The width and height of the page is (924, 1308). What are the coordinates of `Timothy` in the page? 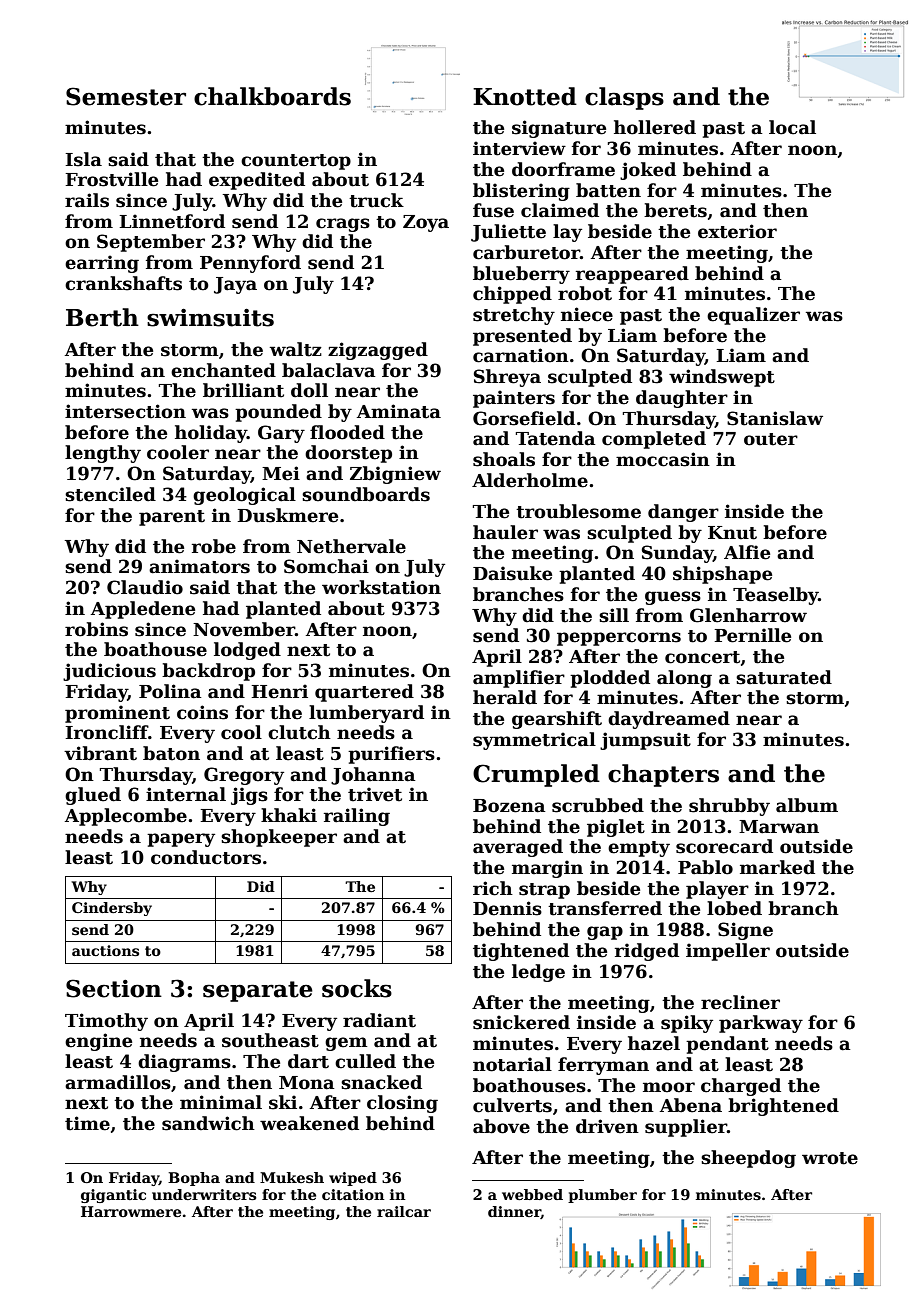 It's located at (106, 1022).
